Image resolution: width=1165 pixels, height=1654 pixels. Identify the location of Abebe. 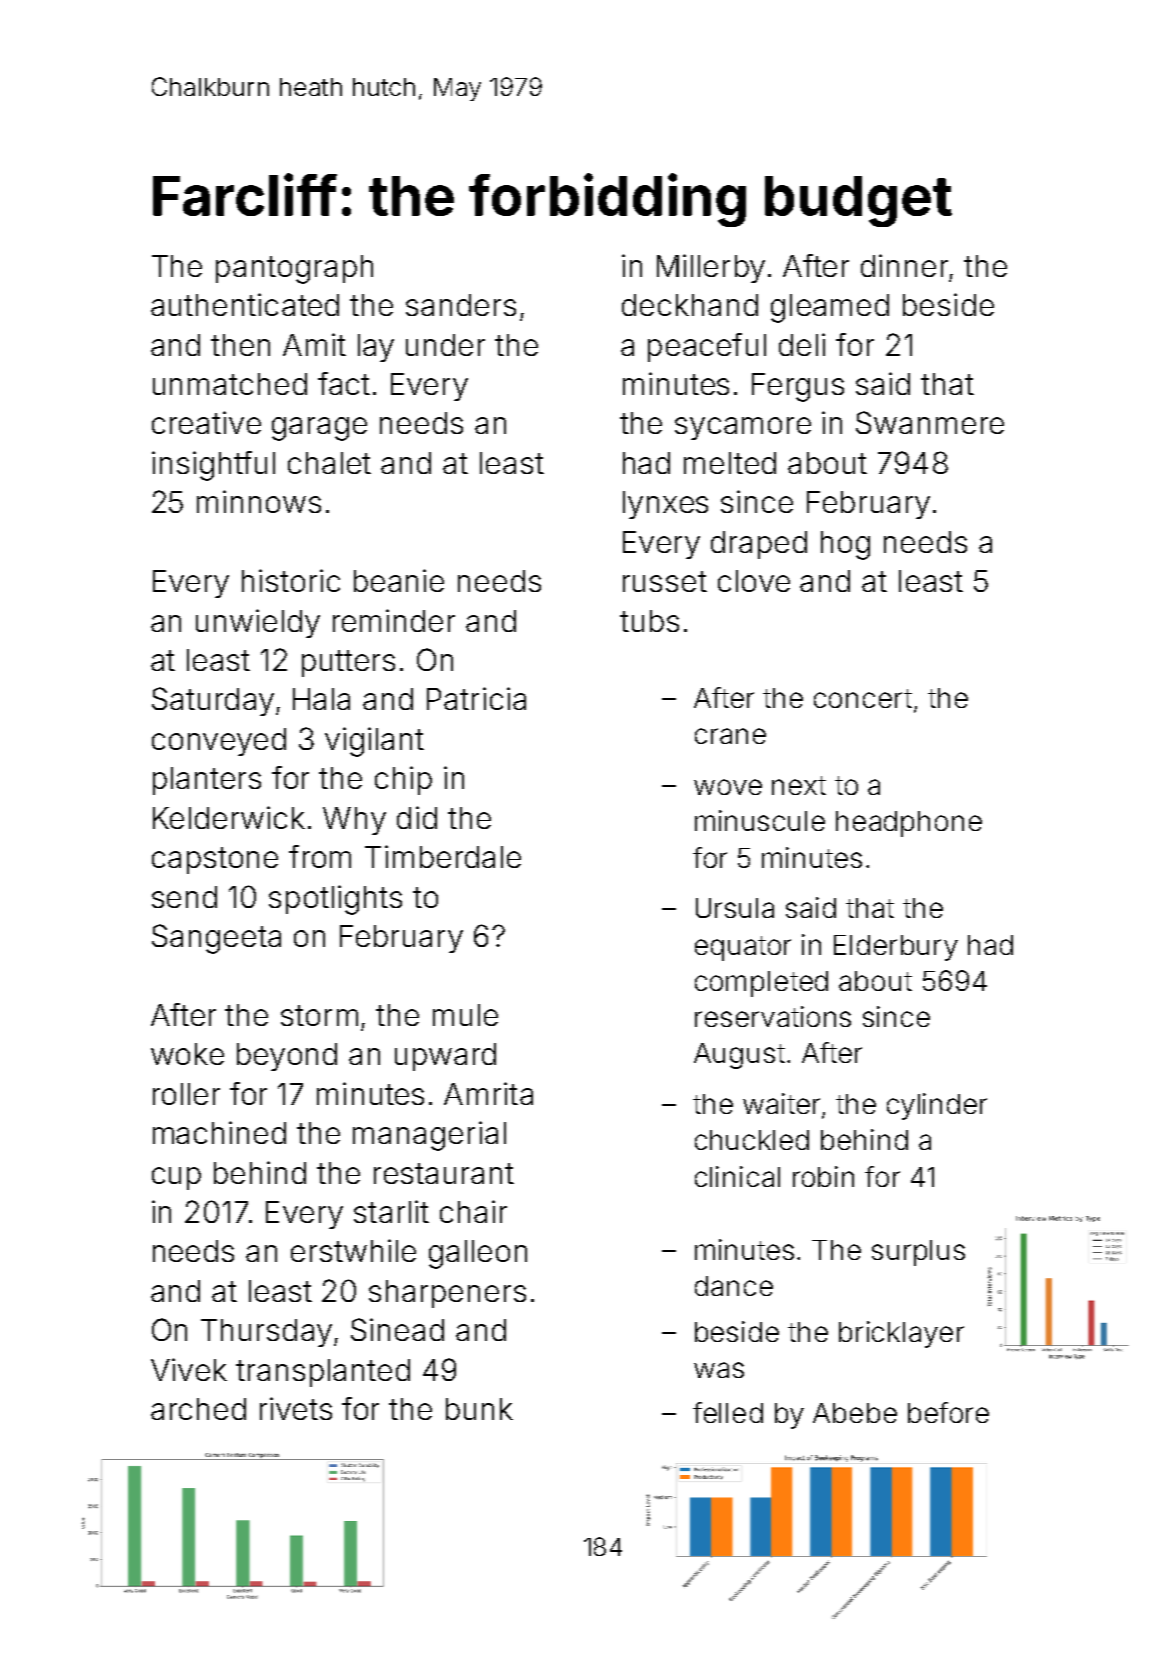
(855, 1413).
